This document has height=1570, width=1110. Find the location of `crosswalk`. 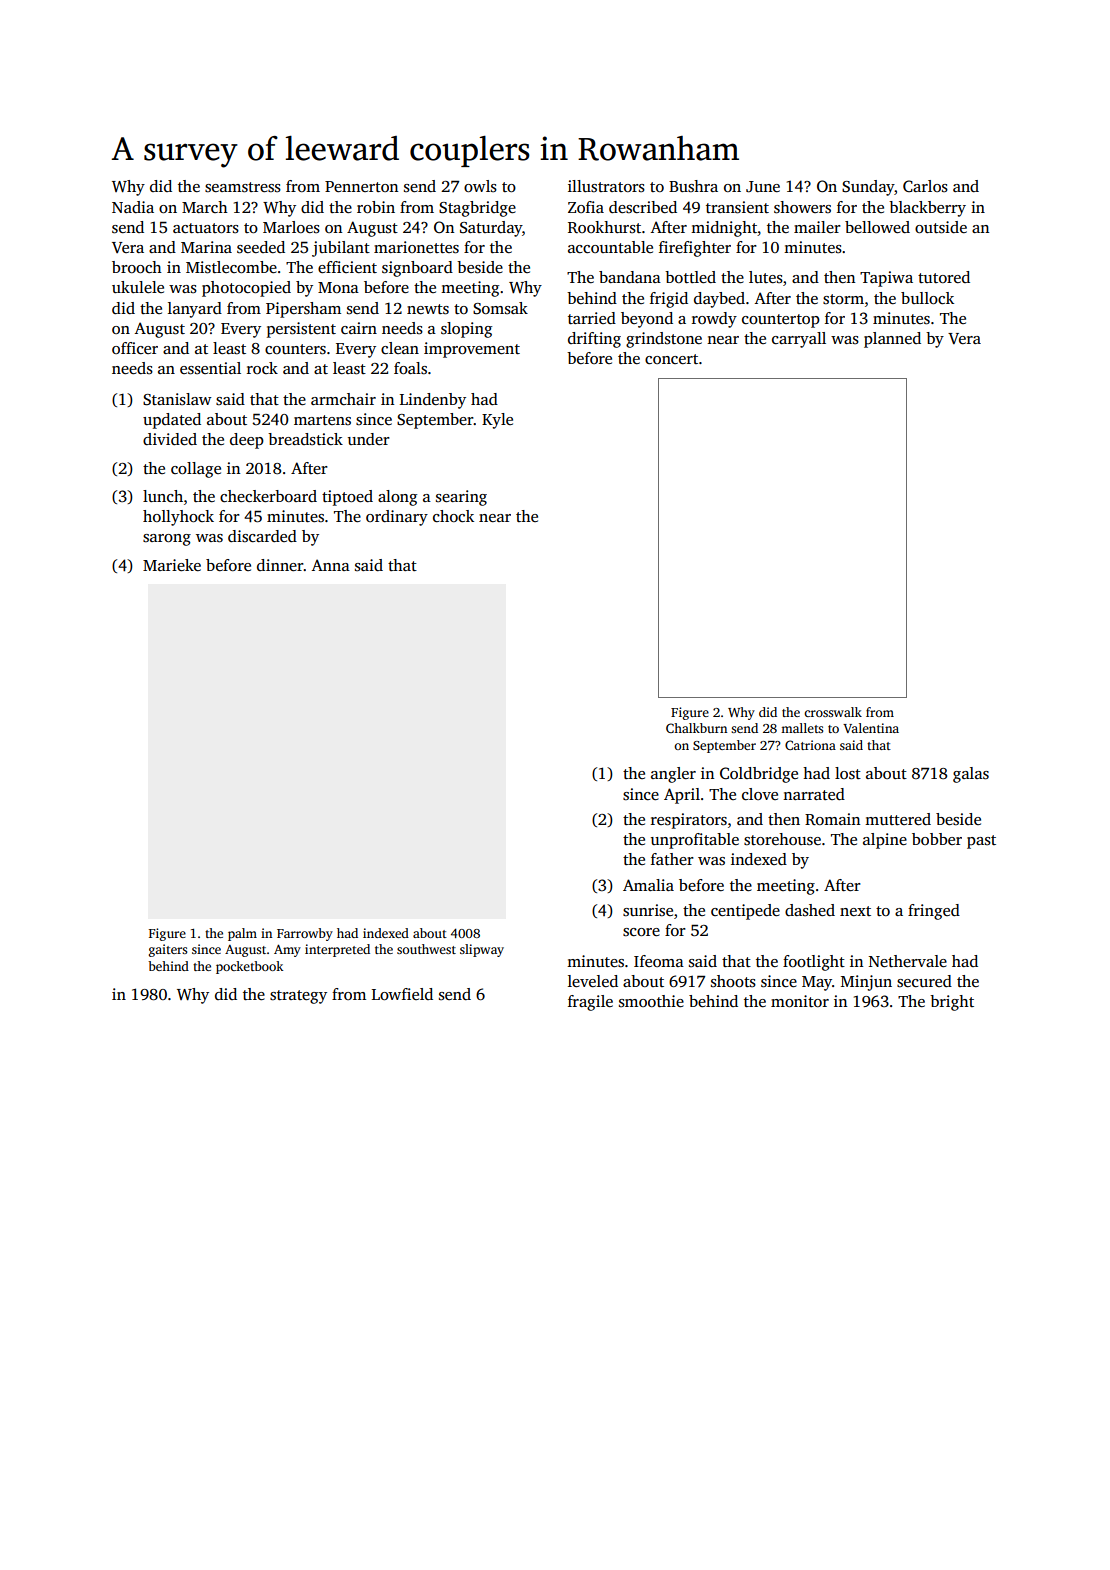

crosswalk is located at coordinates (833, 712).
